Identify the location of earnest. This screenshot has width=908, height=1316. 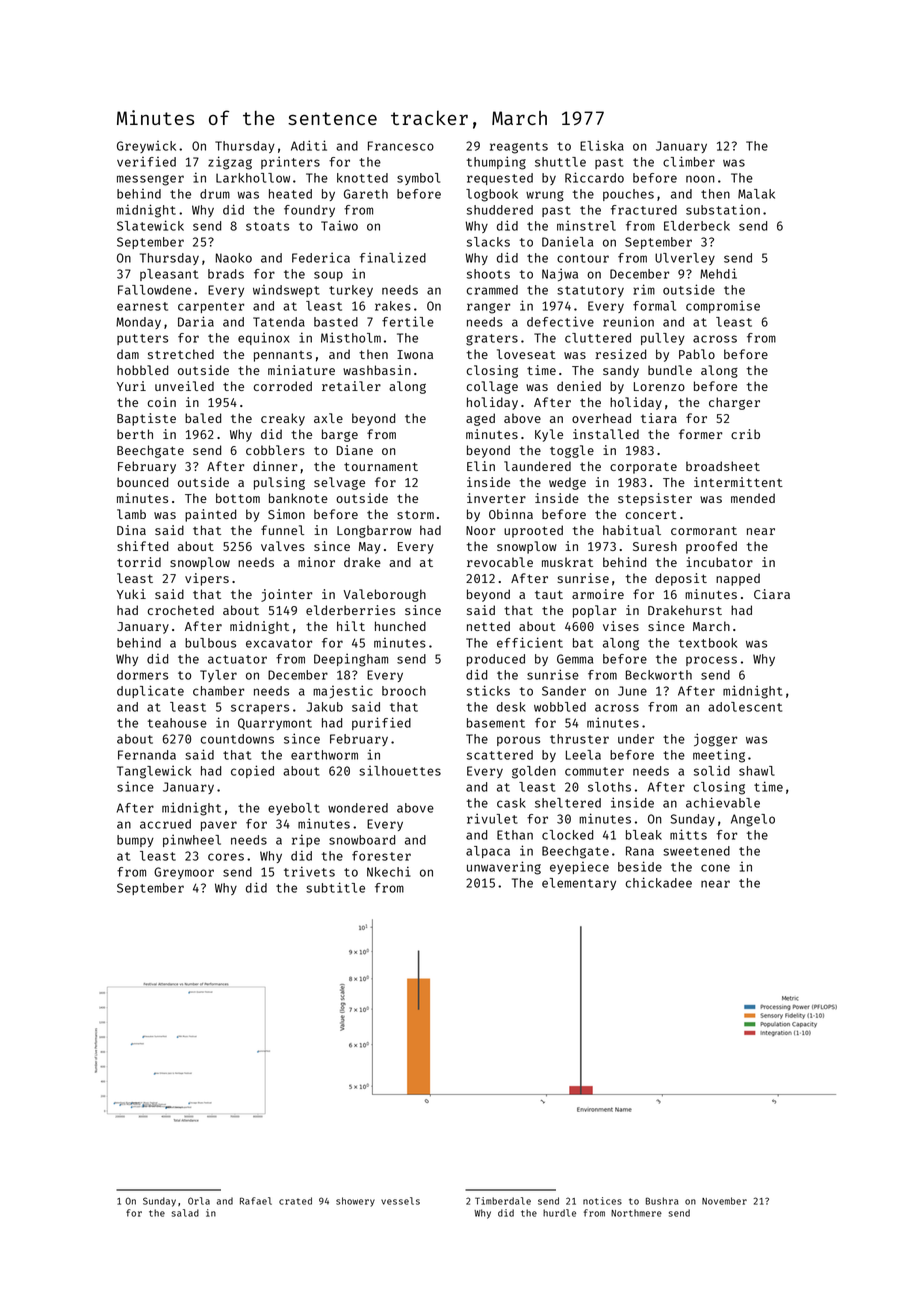
(142, 306).
